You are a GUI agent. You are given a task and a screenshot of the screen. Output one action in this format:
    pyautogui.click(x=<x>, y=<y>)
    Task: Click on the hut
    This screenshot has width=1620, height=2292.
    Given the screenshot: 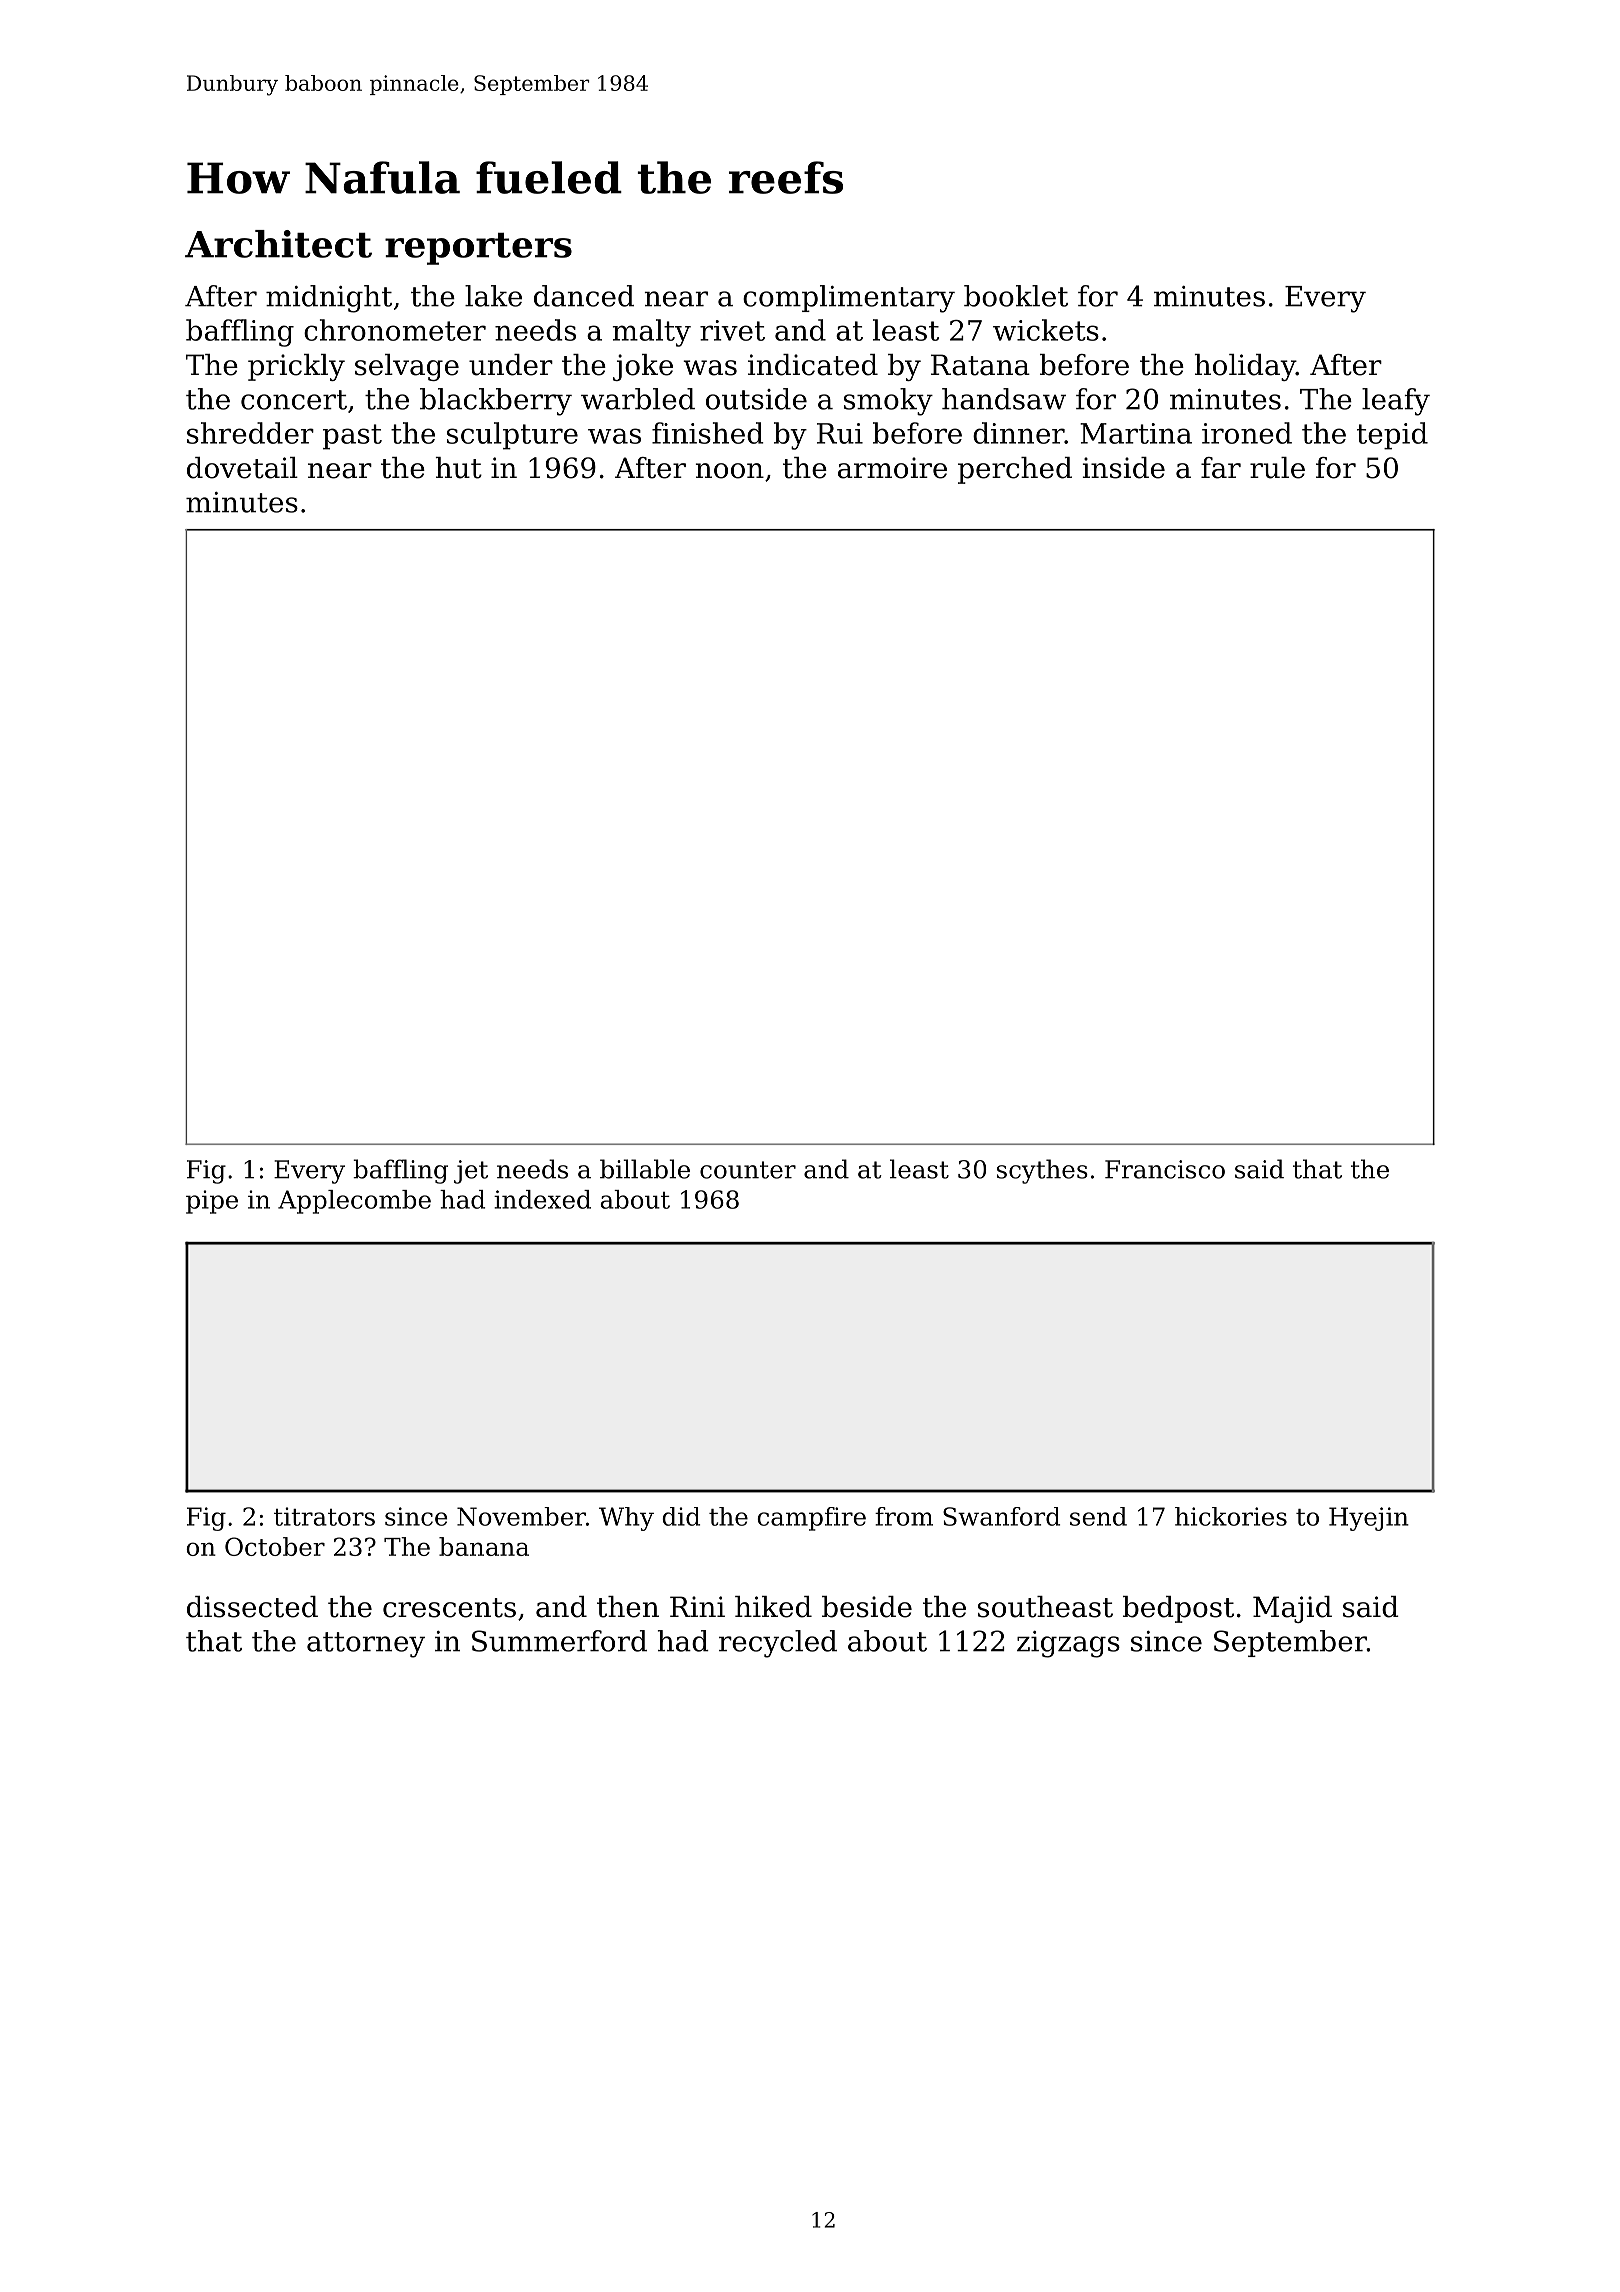 What is the action you would take?
    pyautogui.click(x=458, y=468)
